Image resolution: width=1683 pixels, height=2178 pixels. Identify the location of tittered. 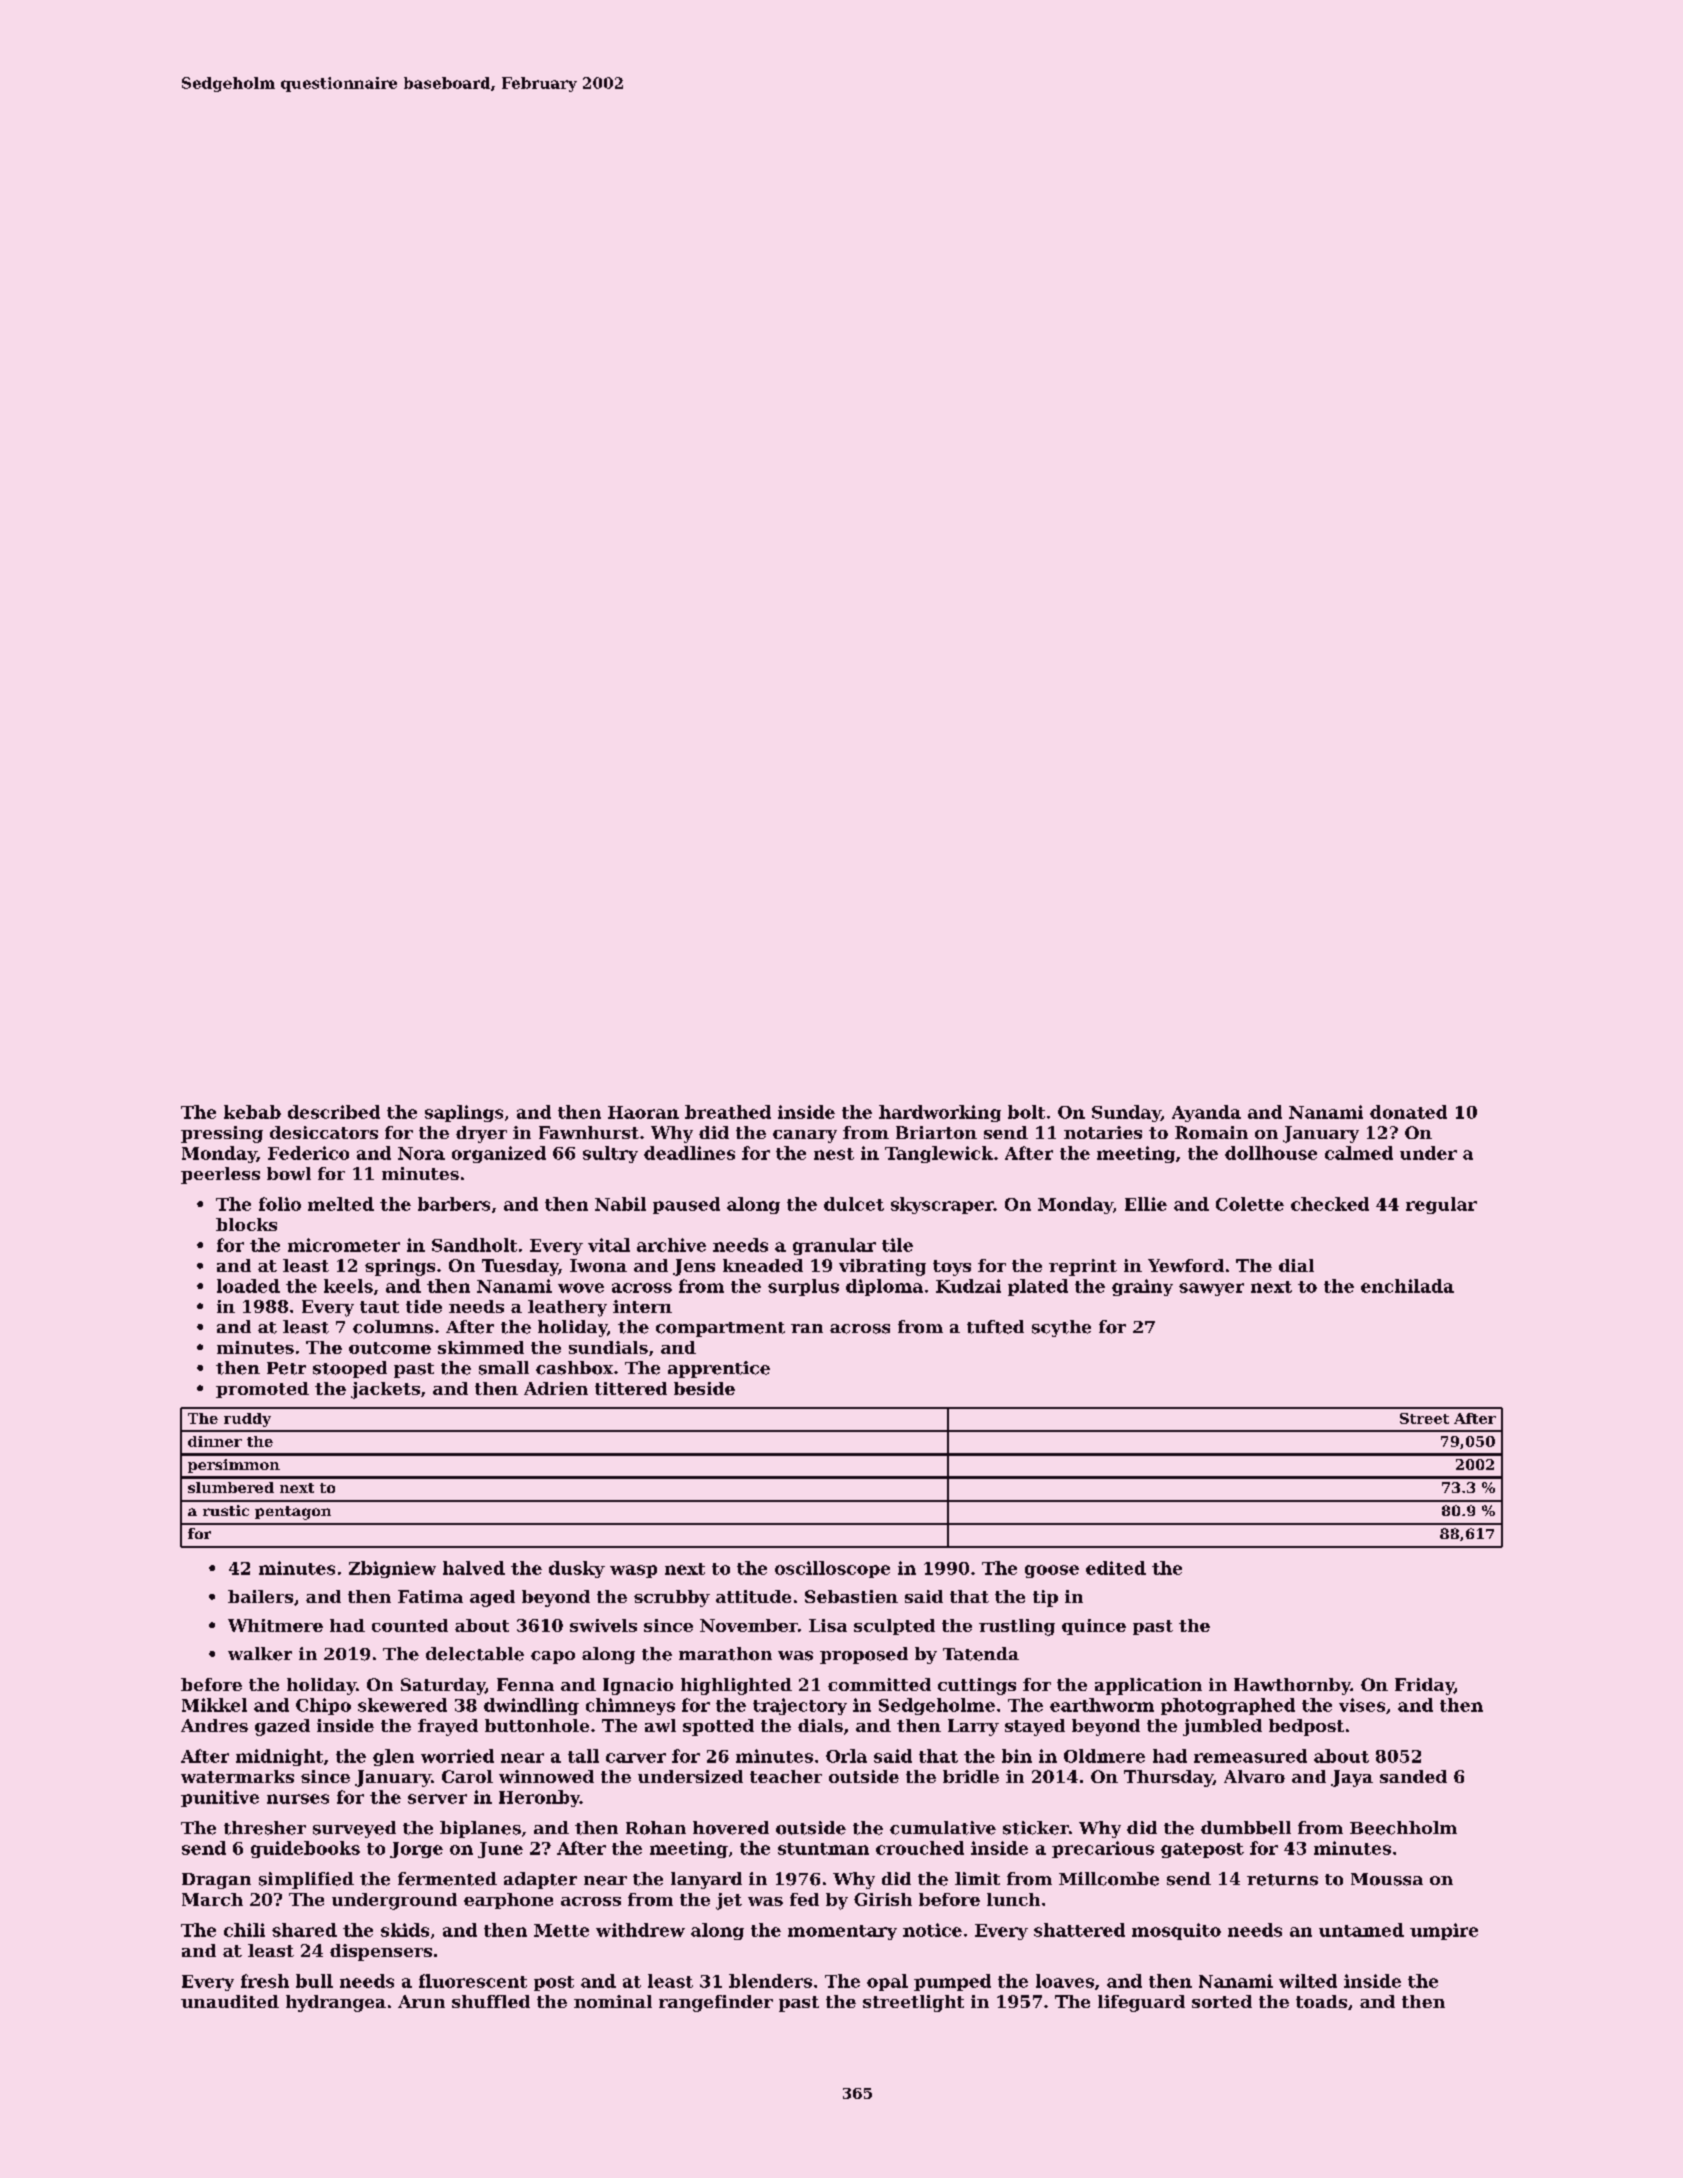
(631, 1388).
